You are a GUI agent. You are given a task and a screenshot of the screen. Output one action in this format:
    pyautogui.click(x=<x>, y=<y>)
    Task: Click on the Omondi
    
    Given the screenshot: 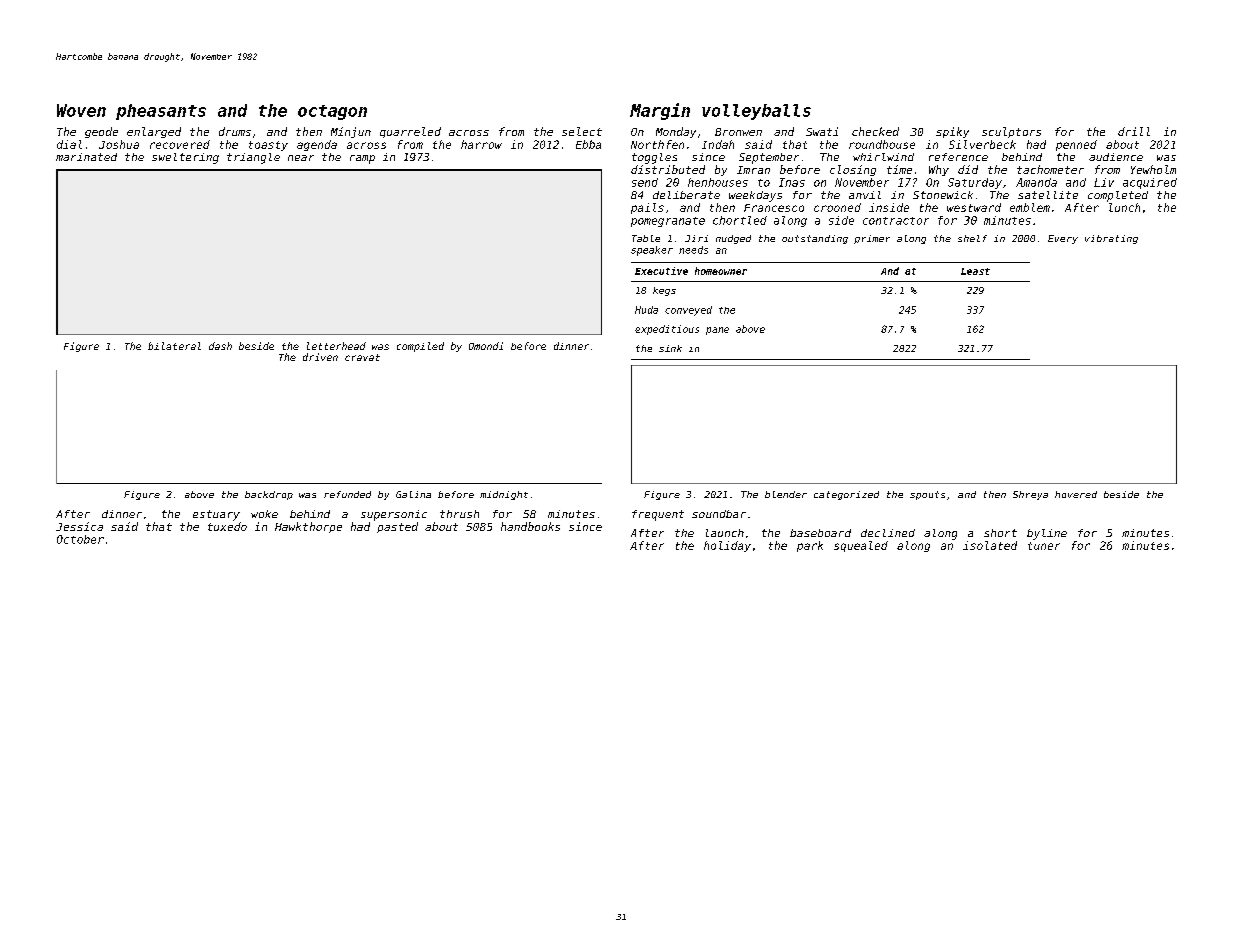 What is the action you would take?
    pyautogui.click(x=486, y=346)
